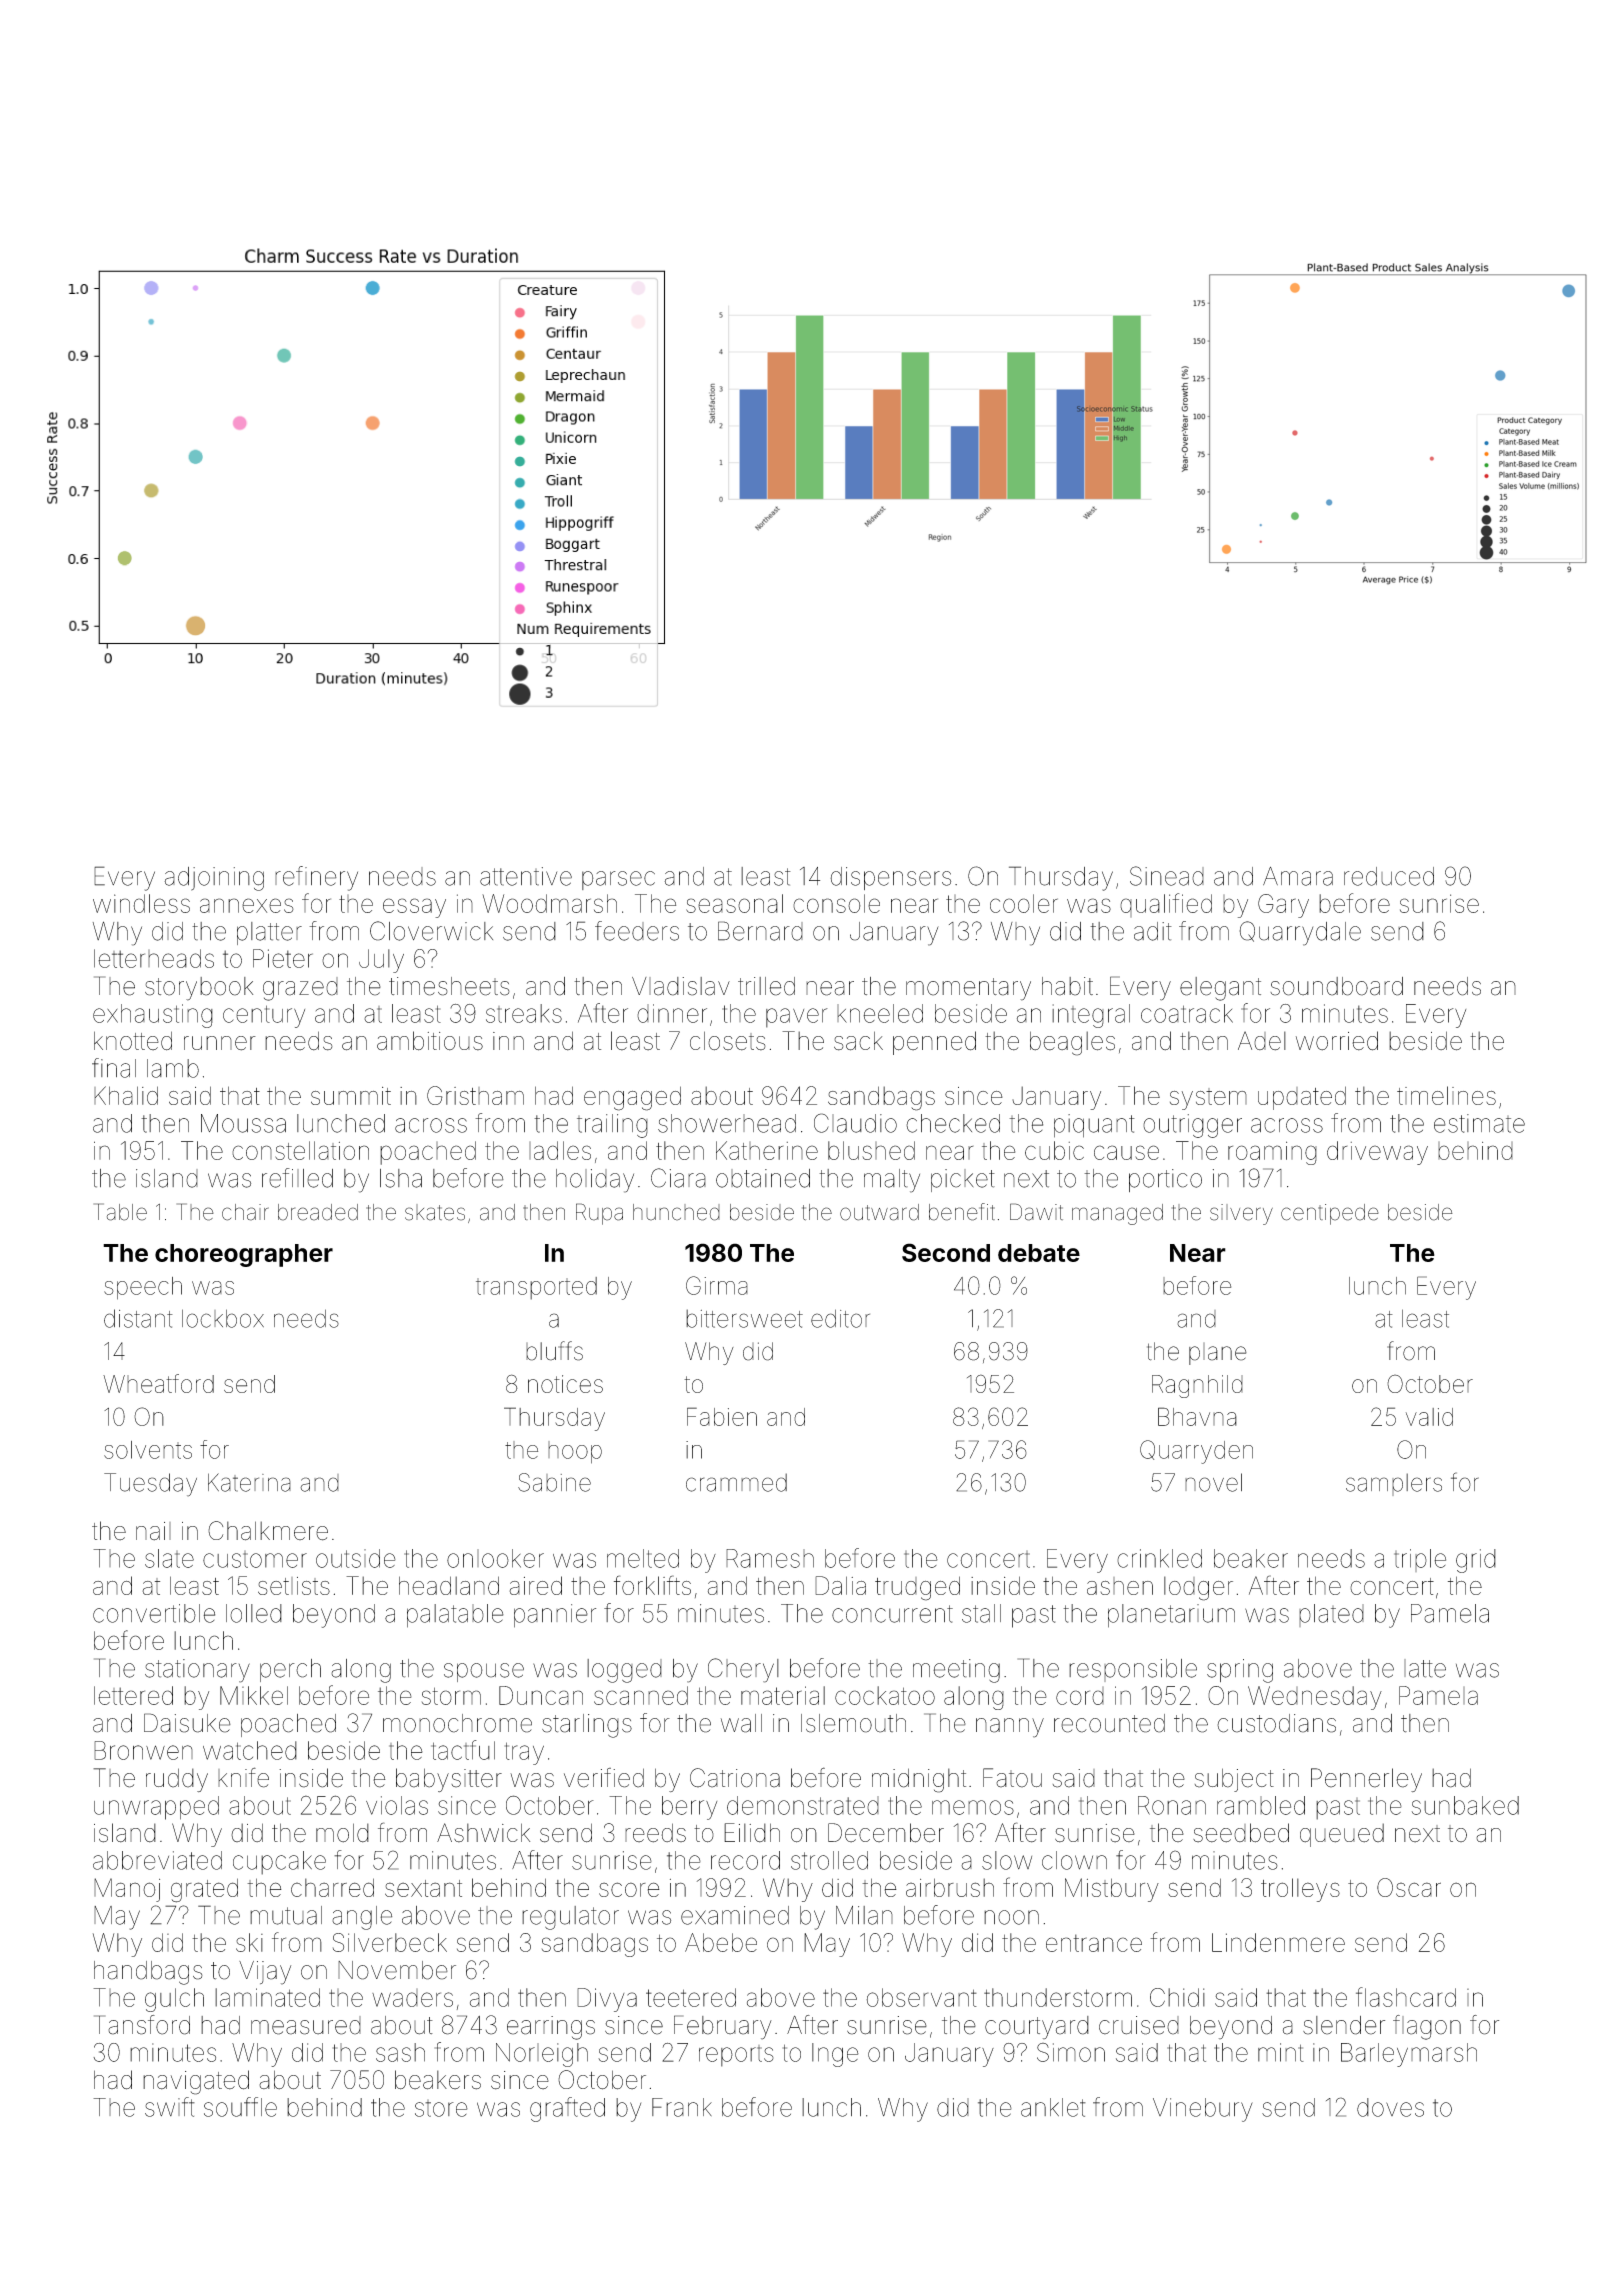 The image size is (1620, 2292). I want to click on watched, so click(250, 1750).
